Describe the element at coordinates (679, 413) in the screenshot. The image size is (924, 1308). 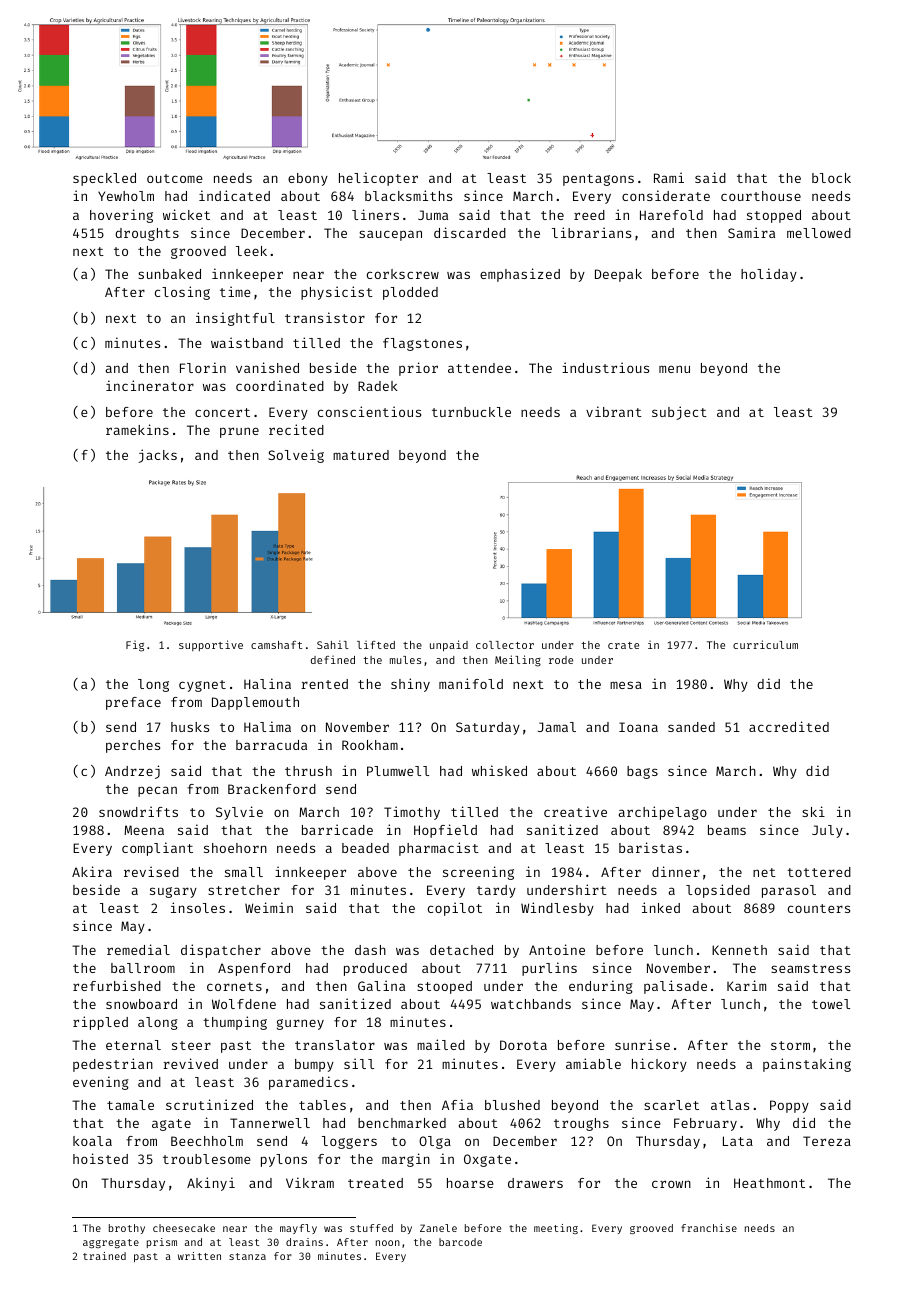
I see `subject` at that location.
